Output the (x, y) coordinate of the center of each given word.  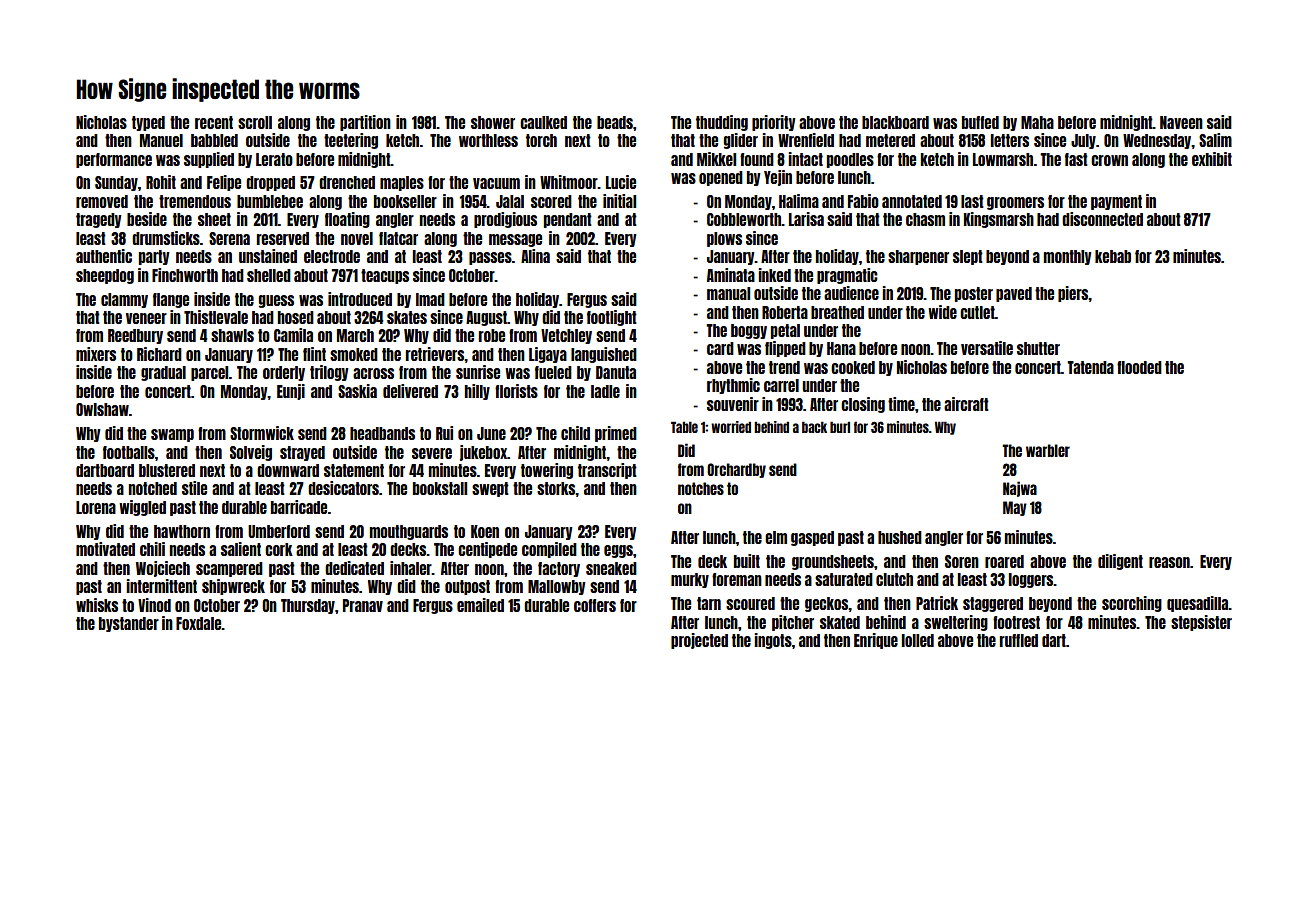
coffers (595, 605)
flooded (1139, 367)
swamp (172, 435)
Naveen (1181, 122)
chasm (925, 219)
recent (214, 122)
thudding (722, 123)
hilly (477, 392)
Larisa (806, 219)
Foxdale (199, 623)
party (154, 257)
